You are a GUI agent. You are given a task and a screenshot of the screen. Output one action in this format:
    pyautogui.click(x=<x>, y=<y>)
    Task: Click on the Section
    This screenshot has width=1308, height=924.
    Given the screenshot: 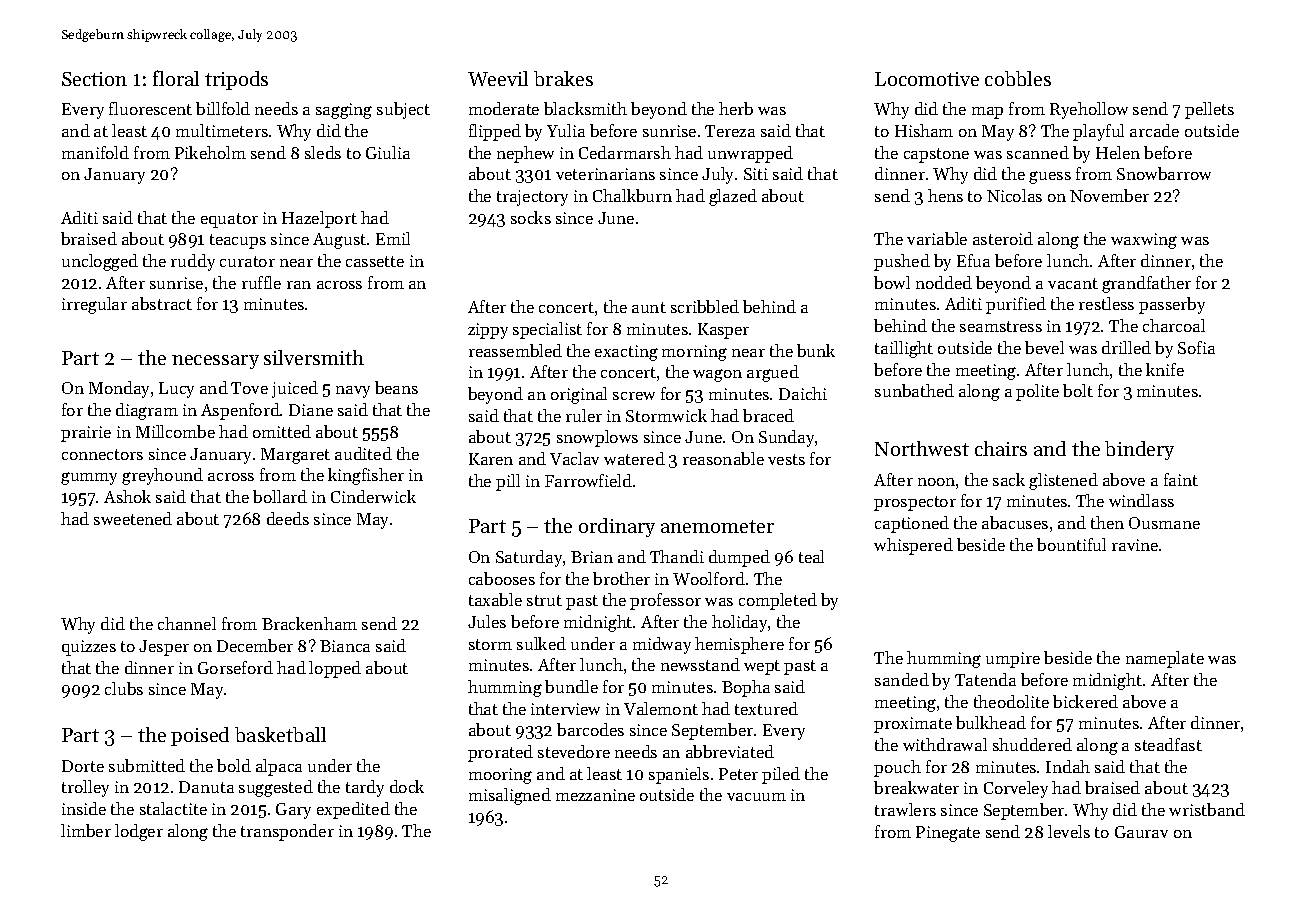 What is the action you would take?
    pyautogui.click(x=94, y=79)
